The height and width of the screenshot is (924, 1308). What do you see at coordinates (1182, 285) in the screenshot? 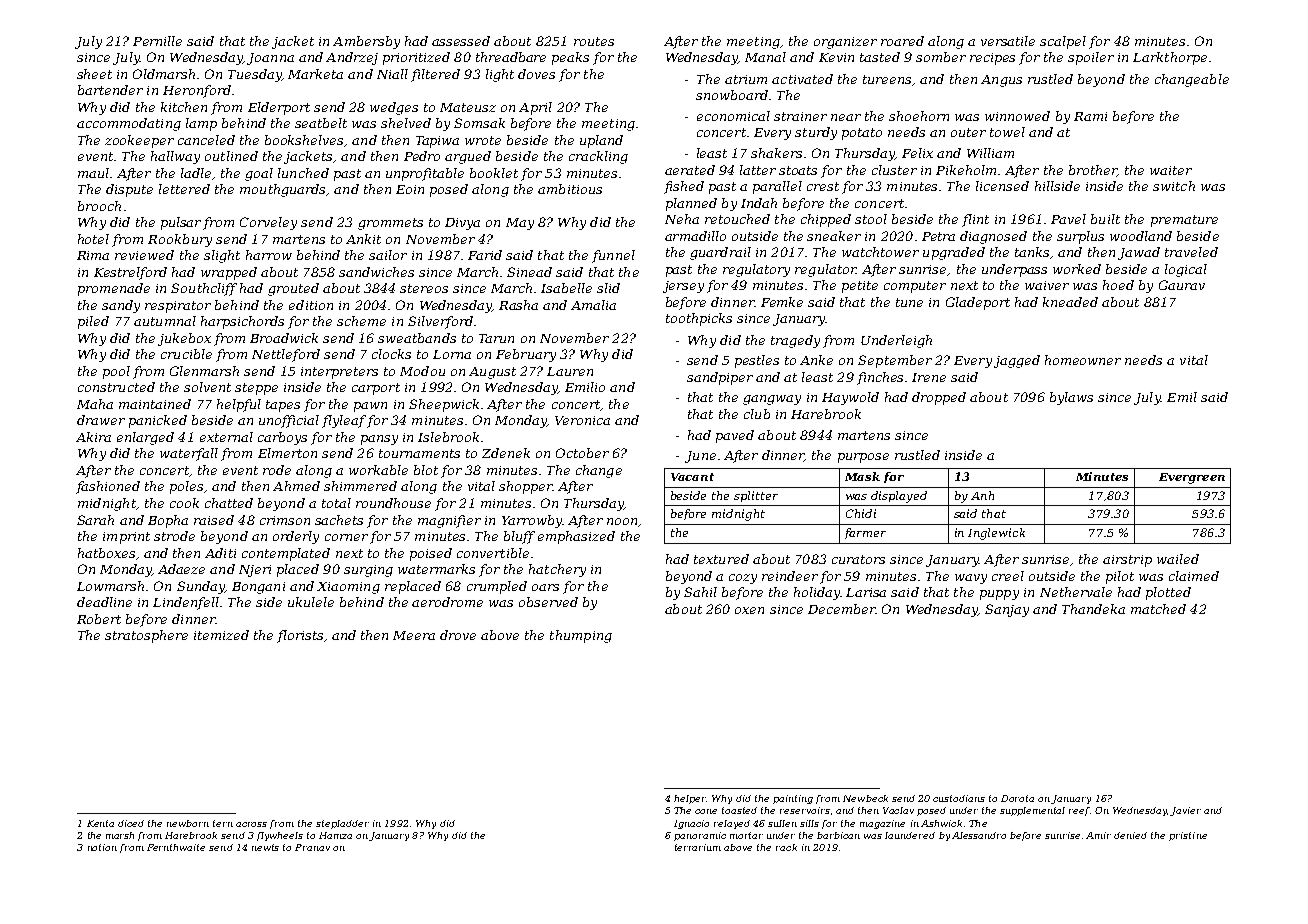
I see `Gaurav` at bounding box center [1182, 285].
